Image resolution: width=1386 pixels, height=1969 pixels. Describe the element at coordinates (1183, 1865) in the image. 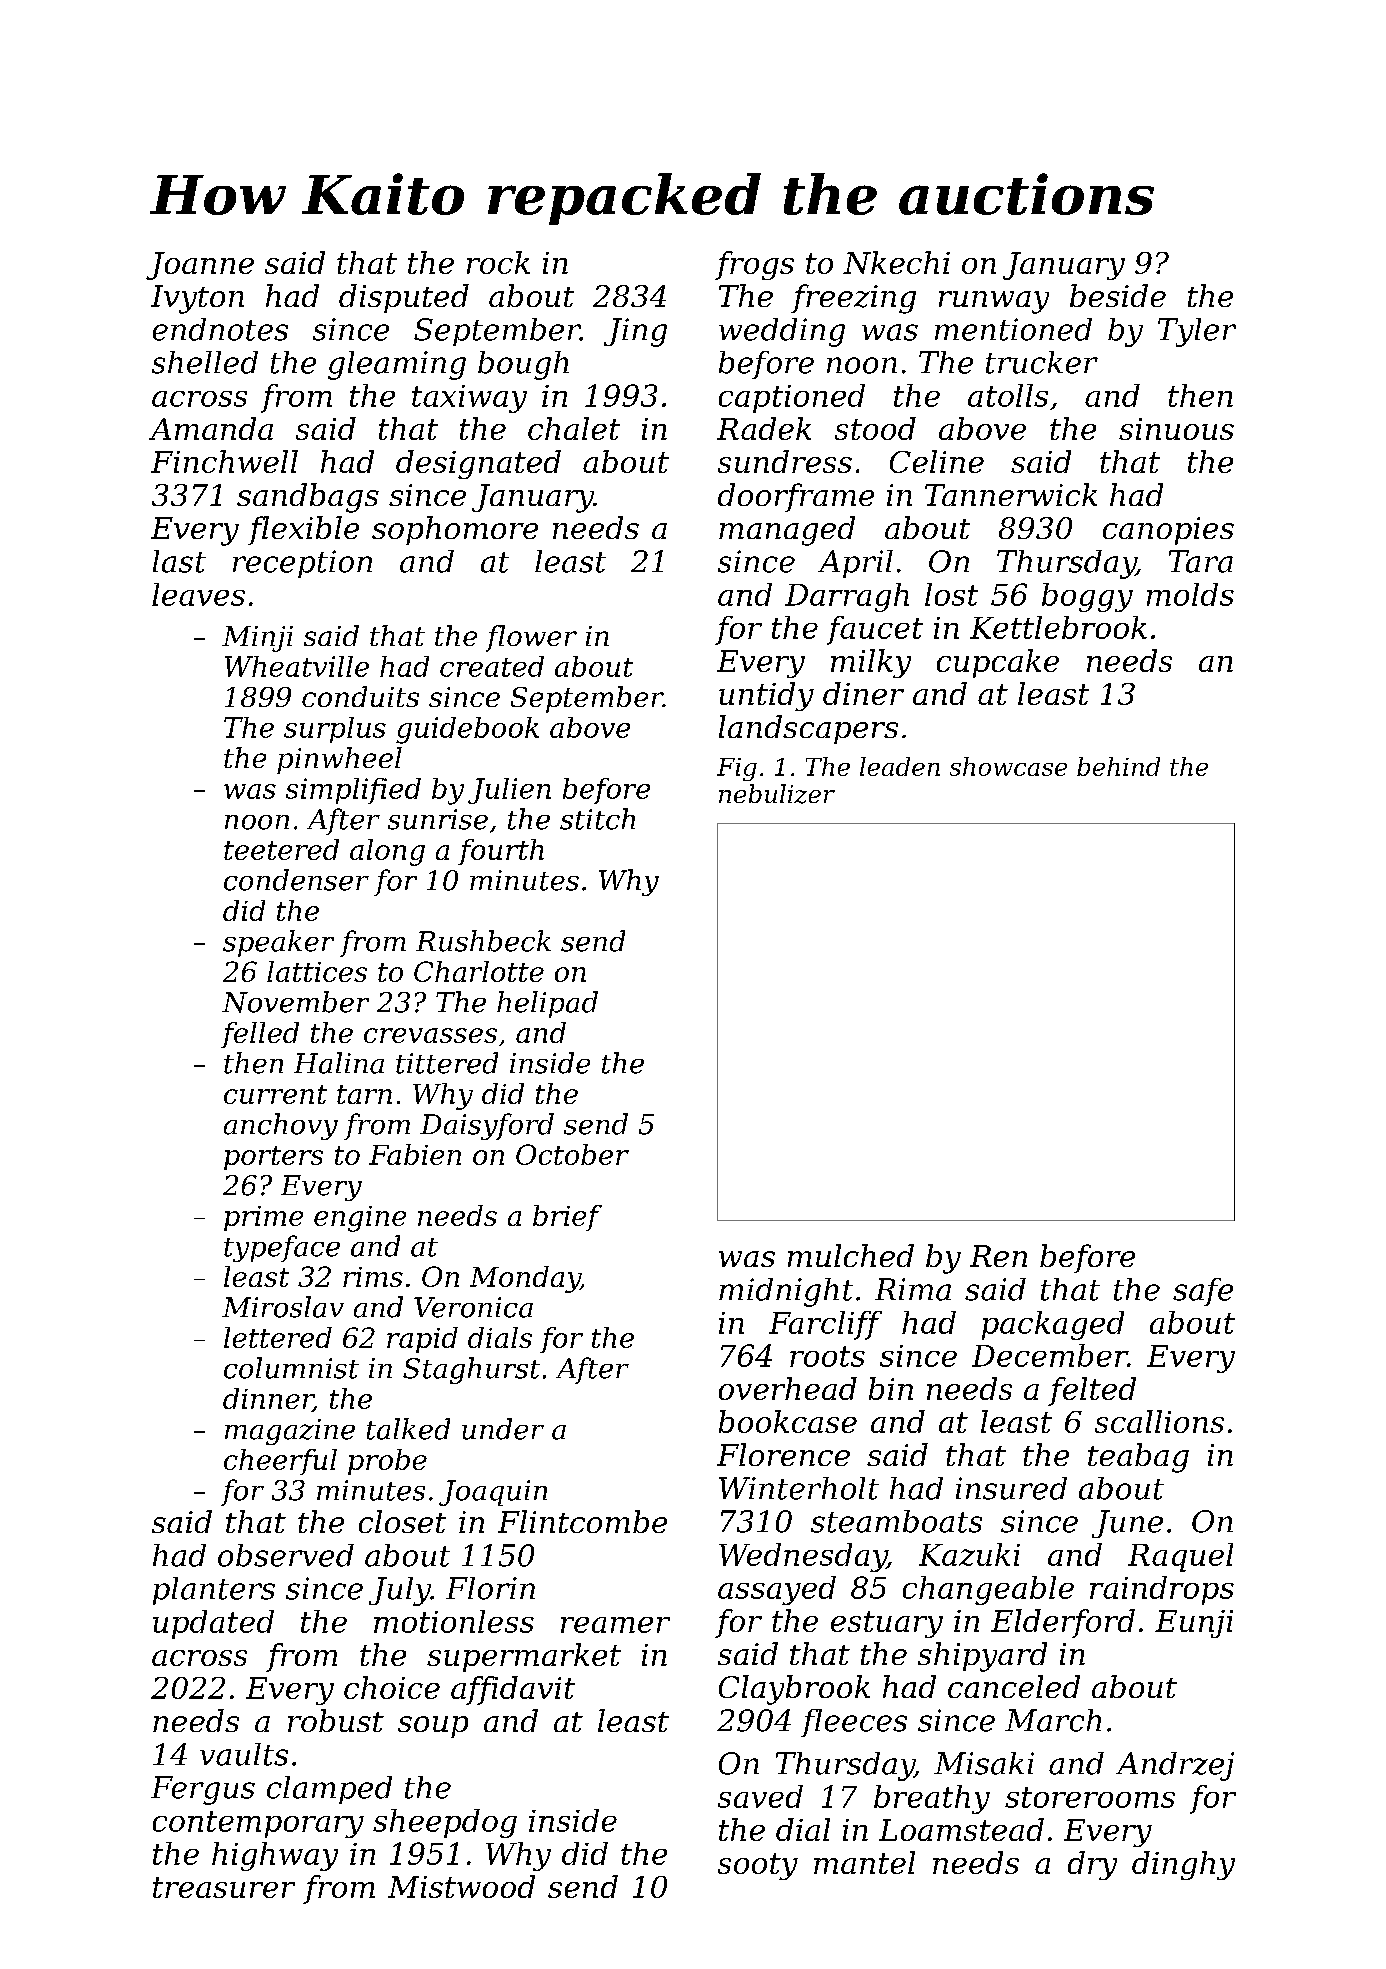

I see `dinghy` at that location.
